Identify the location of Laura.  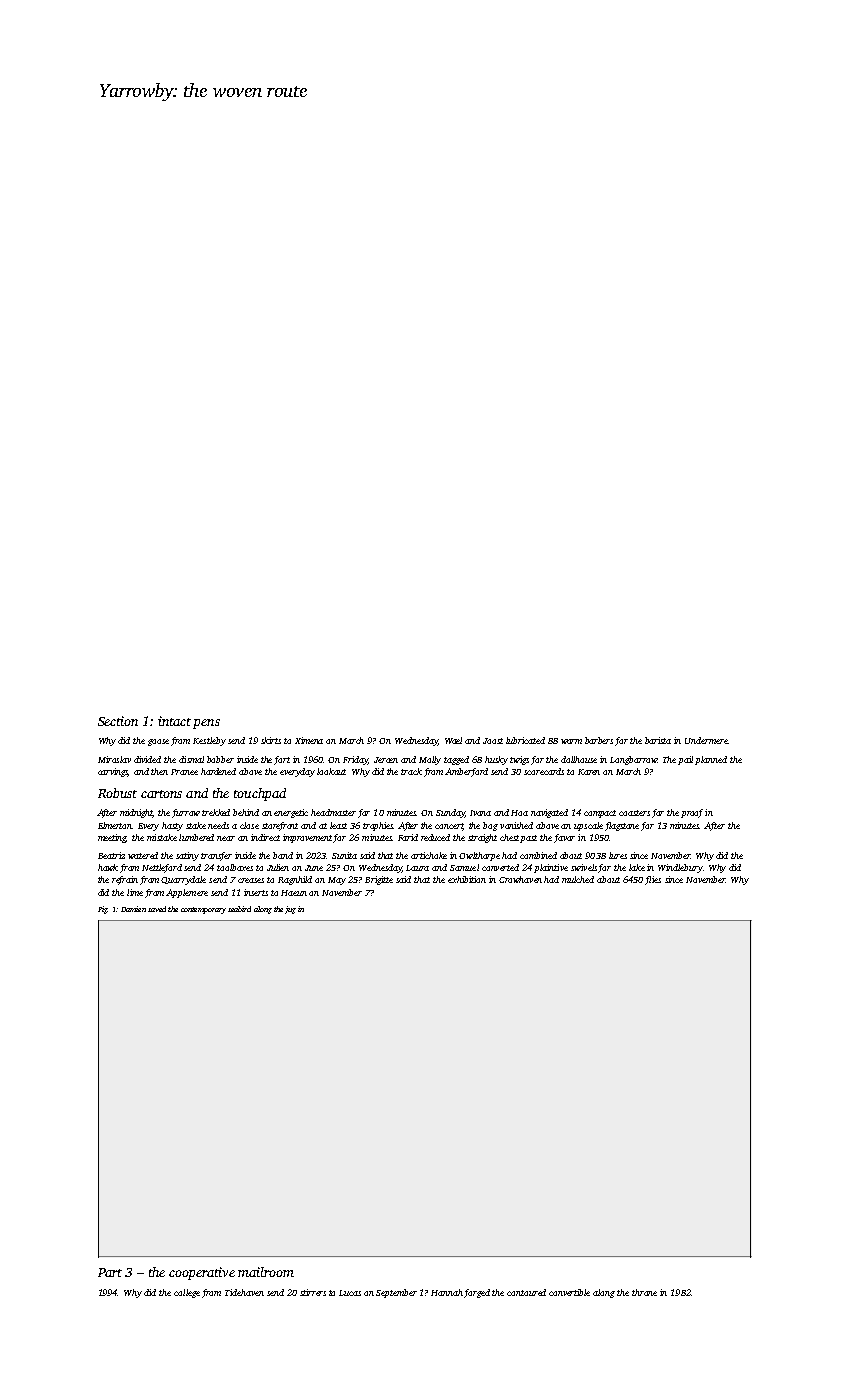
(417, 868).
